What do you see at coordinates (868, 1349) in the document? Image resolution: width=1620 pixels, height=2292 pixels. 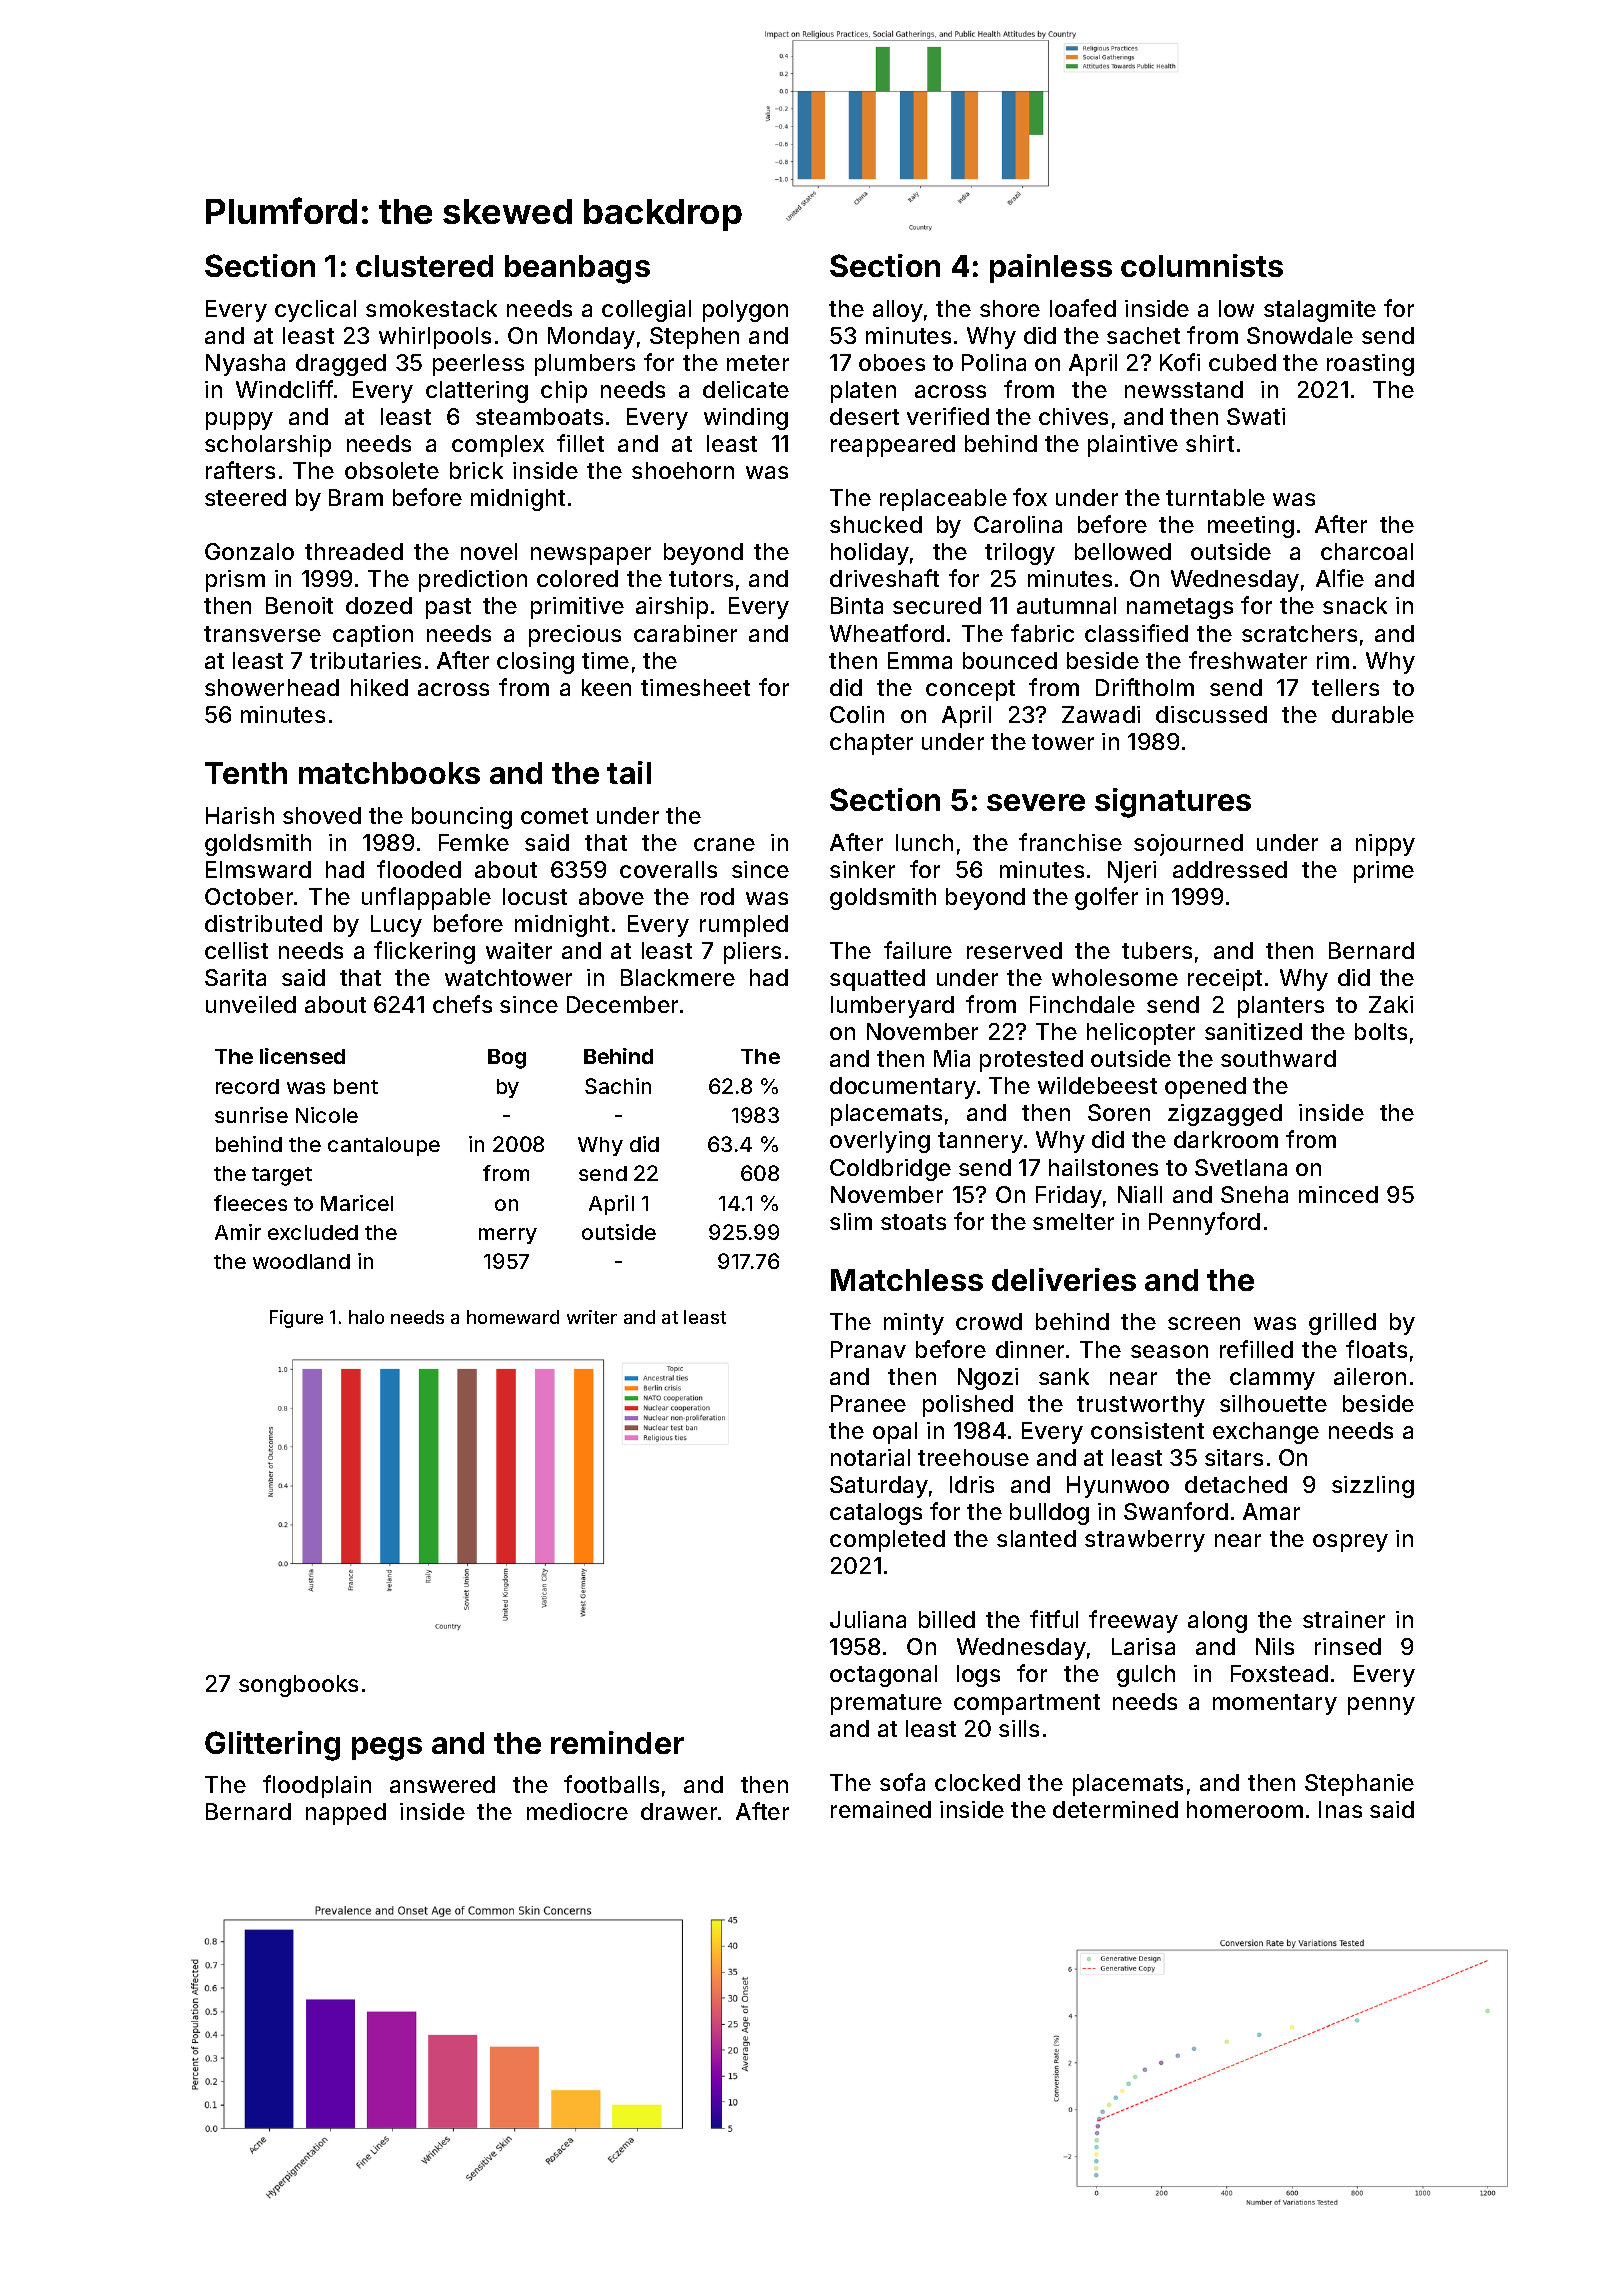 I see `Pranav` at bounding box center [868, 1349].
